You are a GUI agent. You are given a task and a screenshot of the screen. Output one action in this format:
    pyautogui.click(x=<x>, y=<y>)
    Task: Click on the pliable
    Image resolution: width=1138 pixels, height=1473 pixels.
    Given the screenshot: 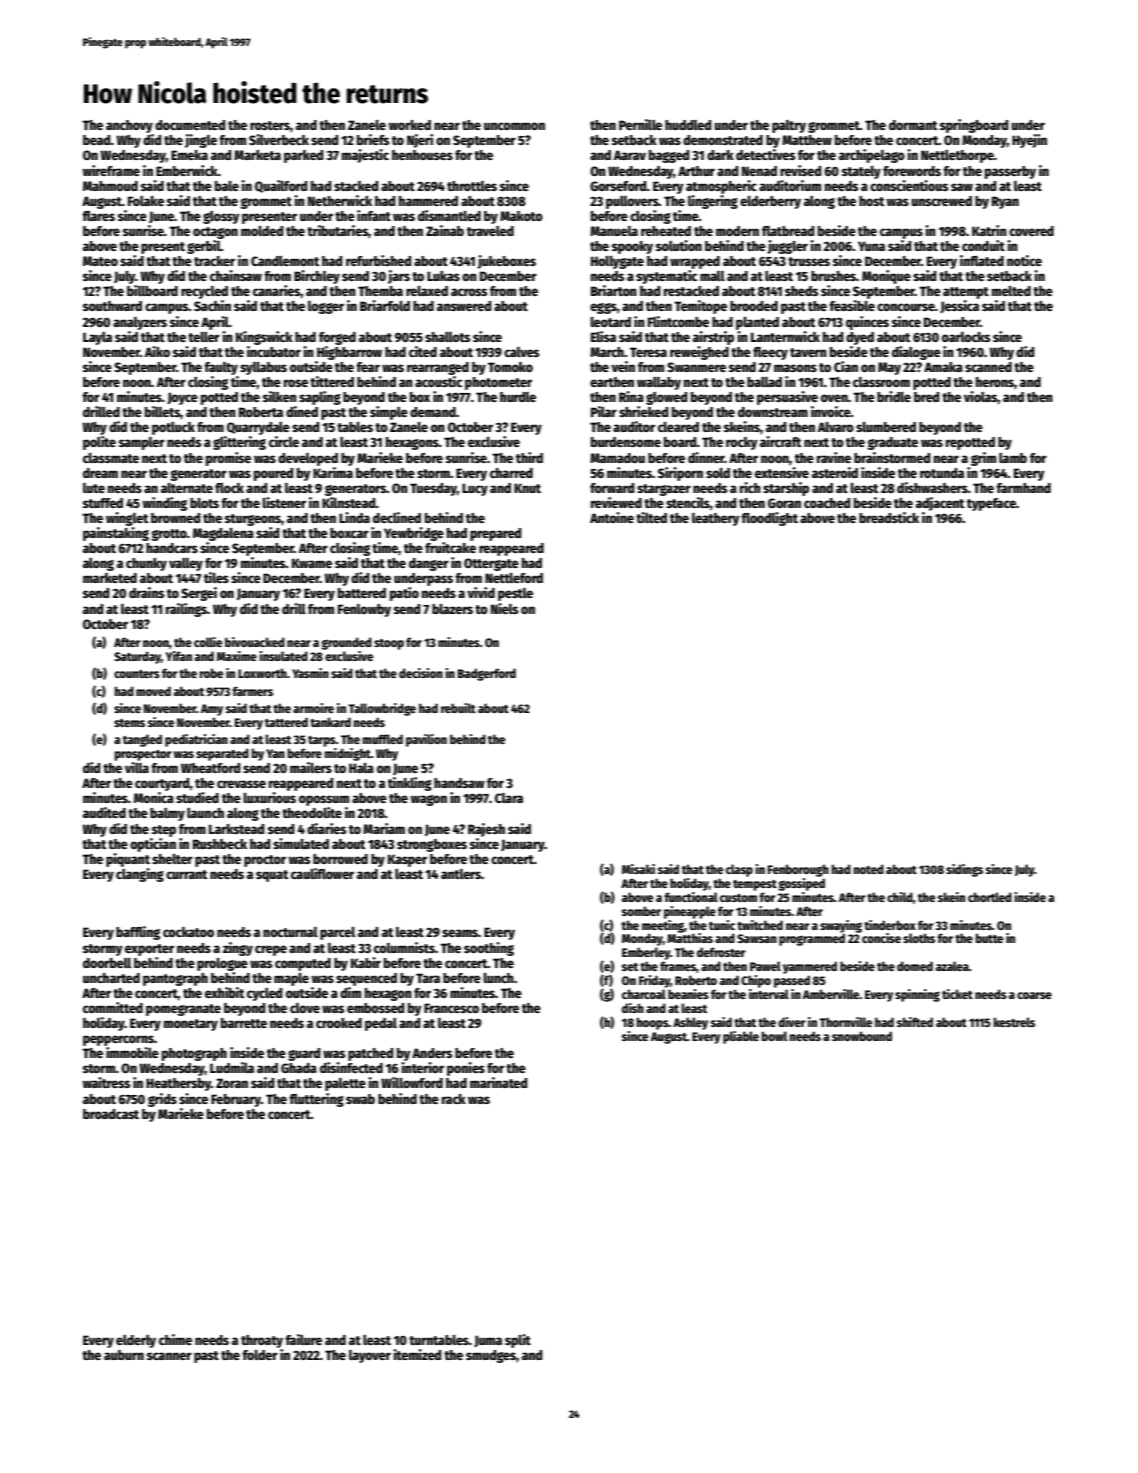 What is the action you would take?
    pyautogui.click(x=741, y=1037)
